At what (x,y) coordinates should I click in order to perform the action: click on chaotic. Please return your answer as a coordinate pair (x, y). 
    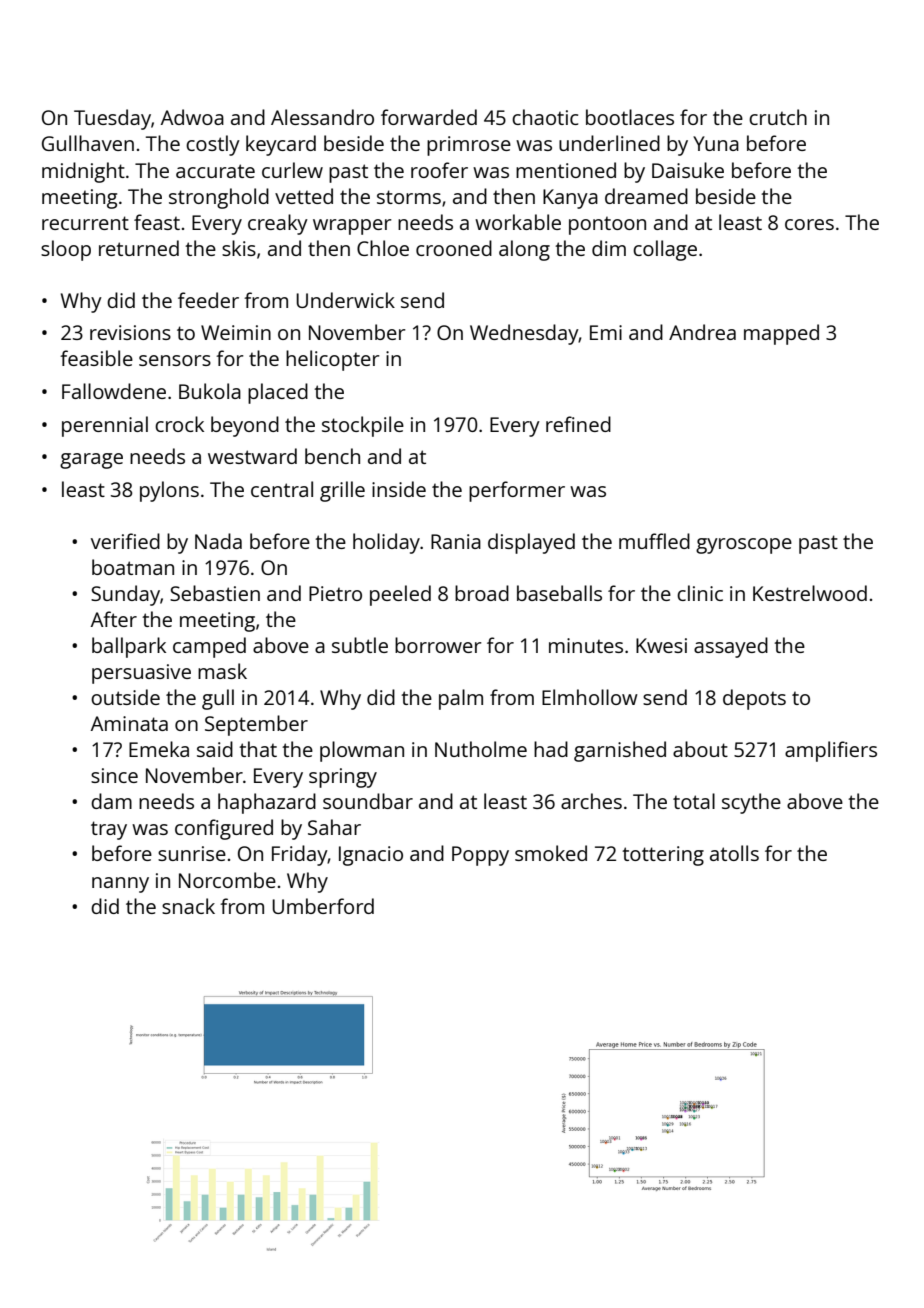
    Looking at the image, I should click on (545, 117).
